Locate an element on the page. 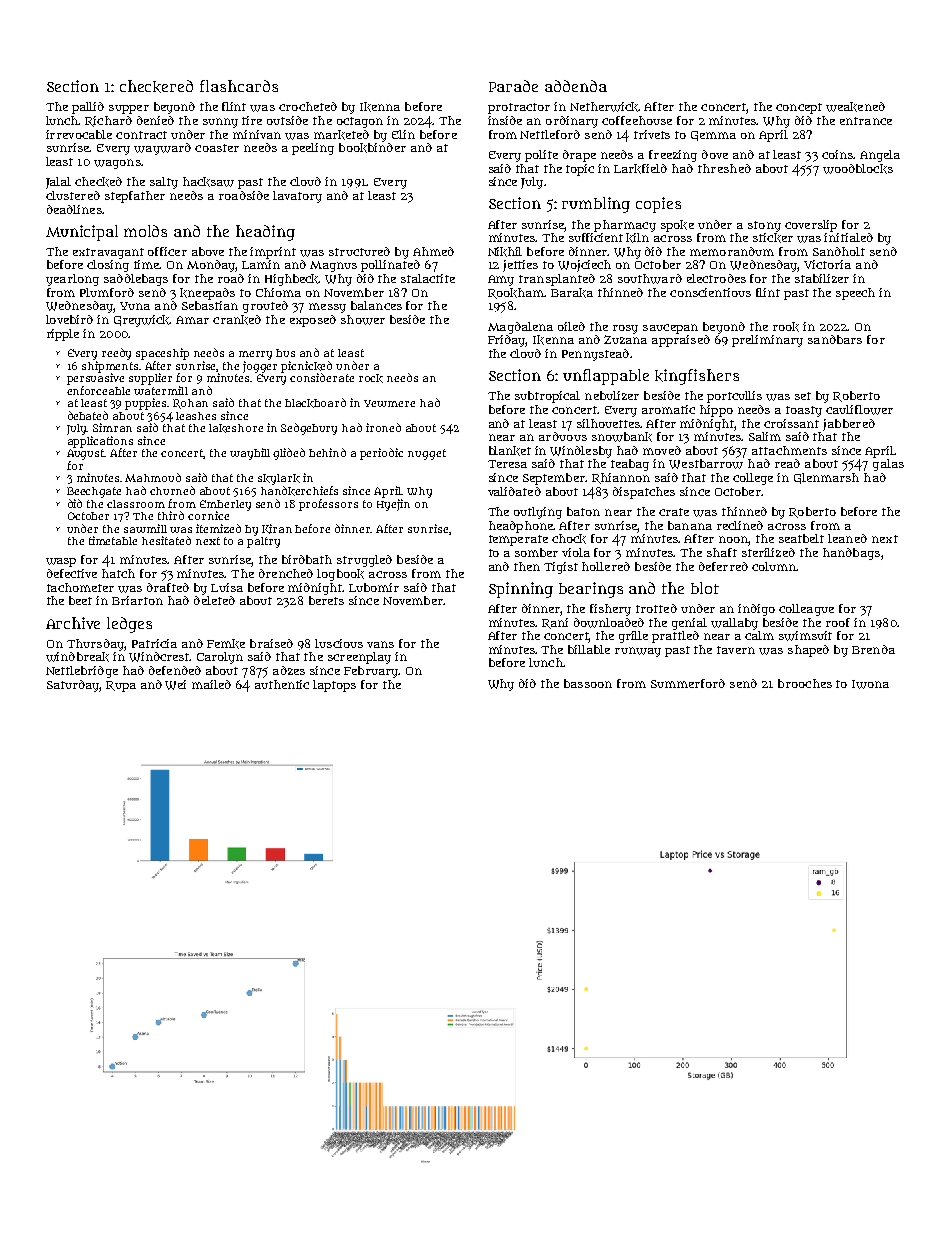 The height and width of the document is (1233, 952). checked is located at coordinates (98, 182).
